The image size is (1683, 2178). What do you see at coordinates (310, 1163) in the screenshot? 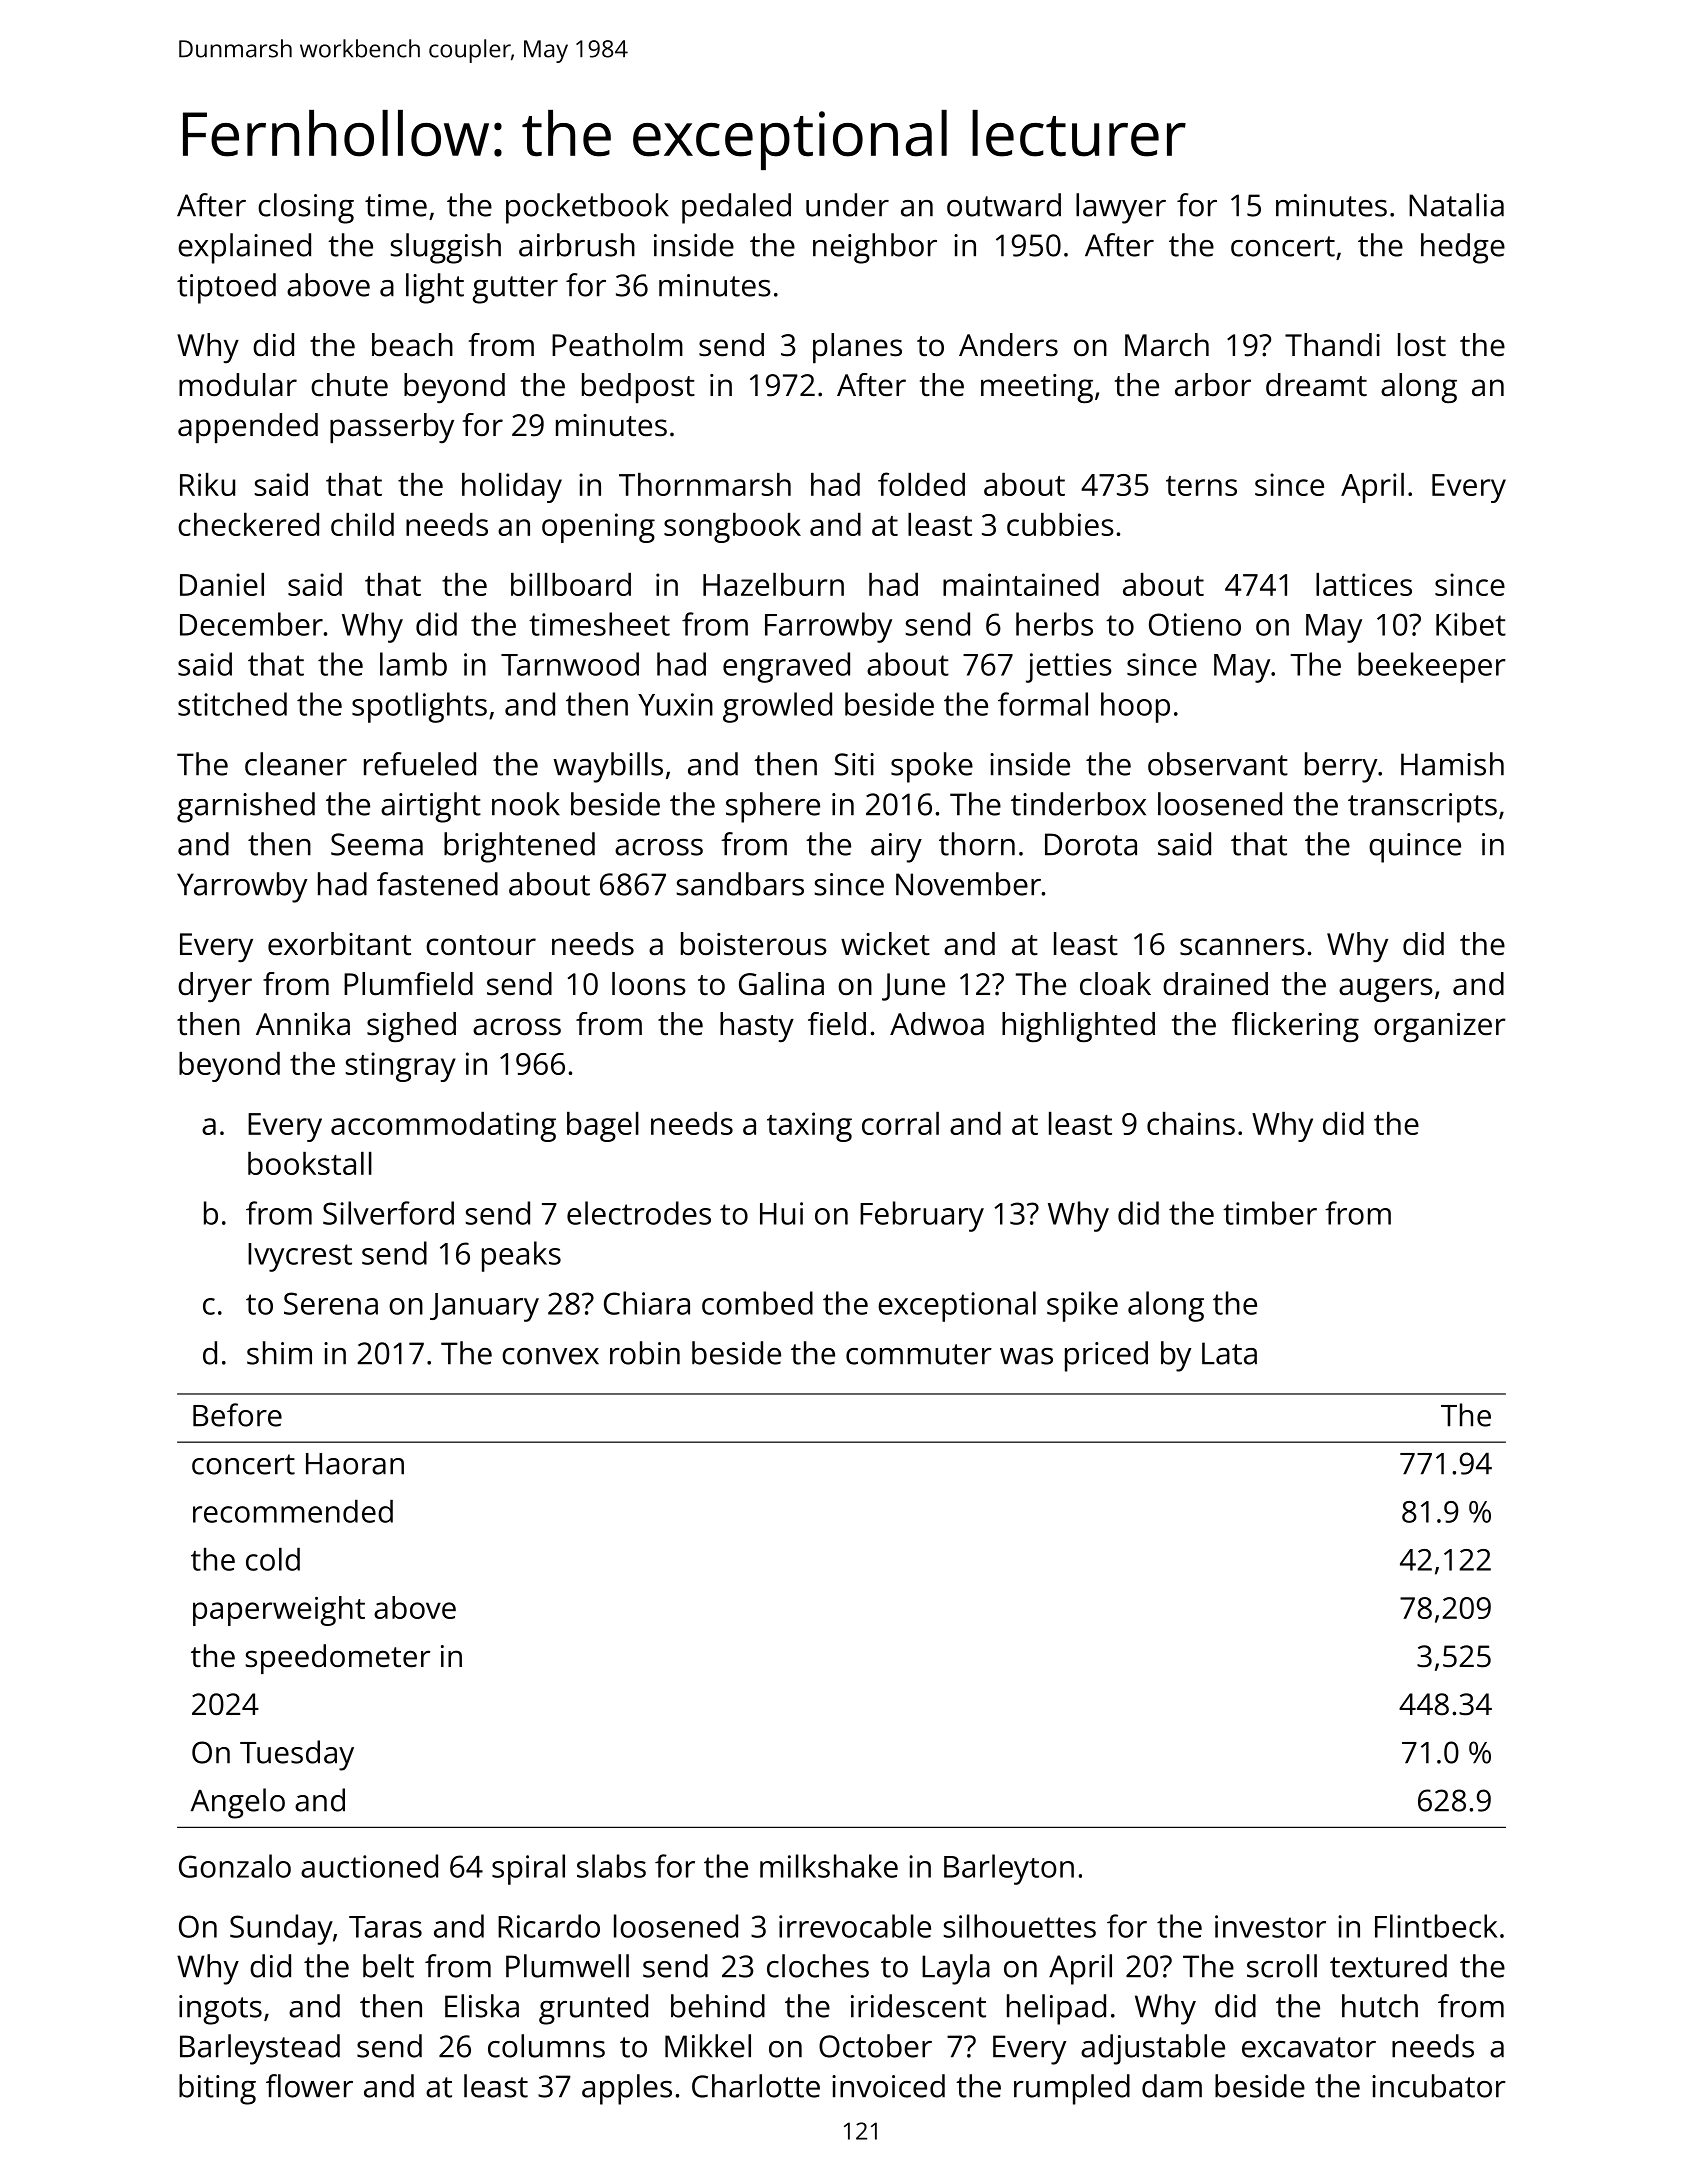
I see `bookstall` at bounding box center [310, 1163].
